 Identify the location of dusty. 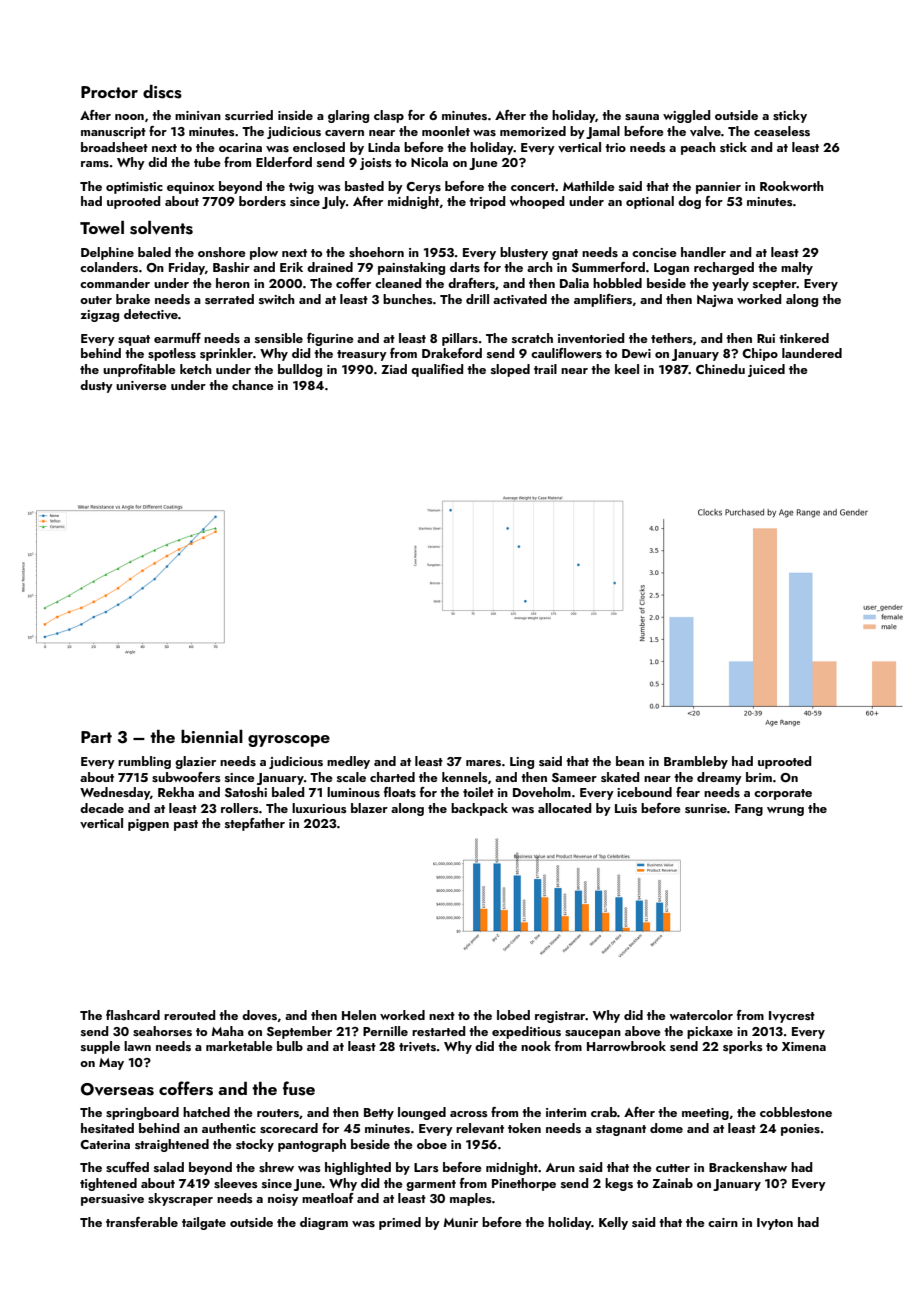
(96, 386).
